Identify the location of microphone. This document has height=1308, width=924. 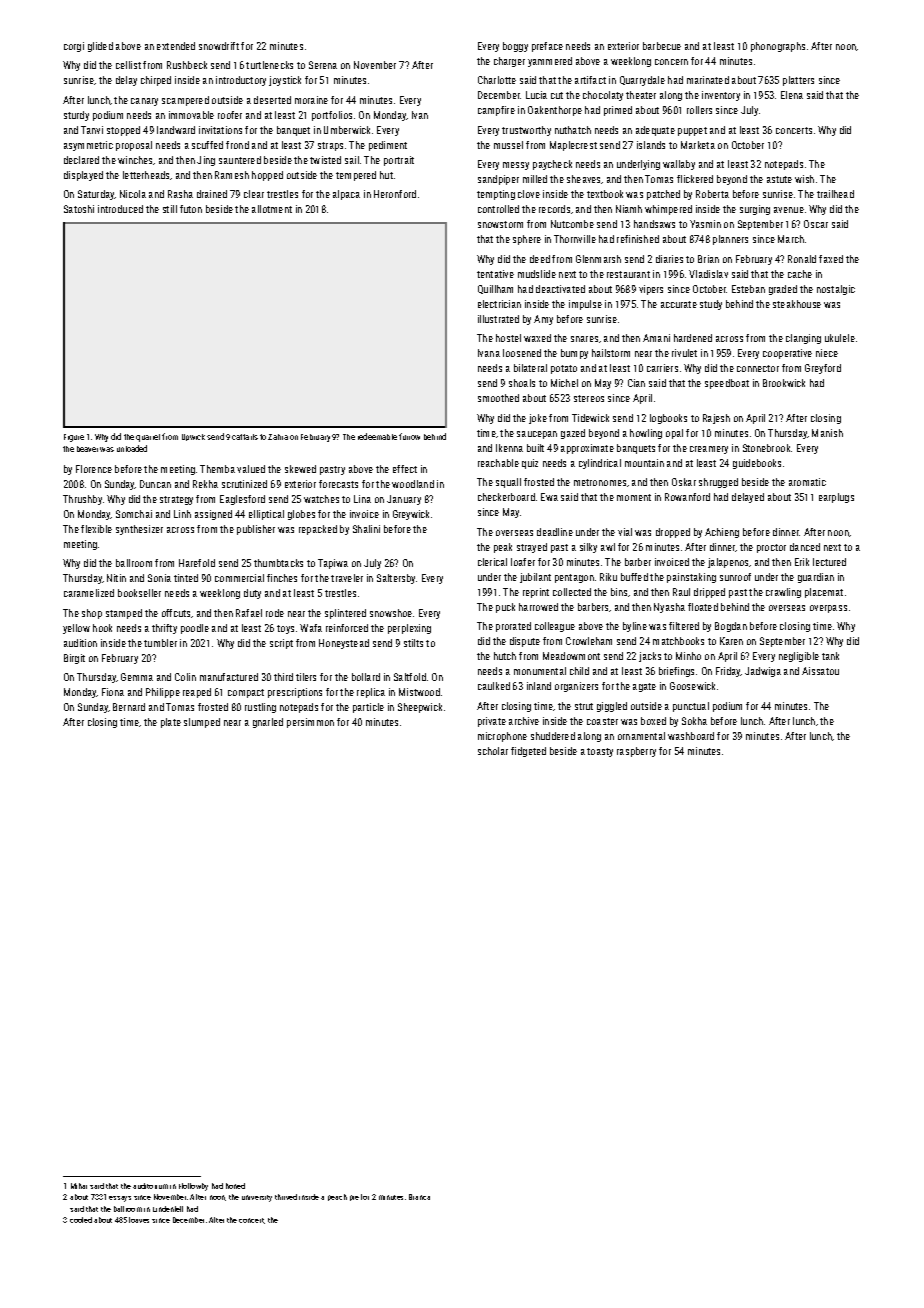
(502, 737).
